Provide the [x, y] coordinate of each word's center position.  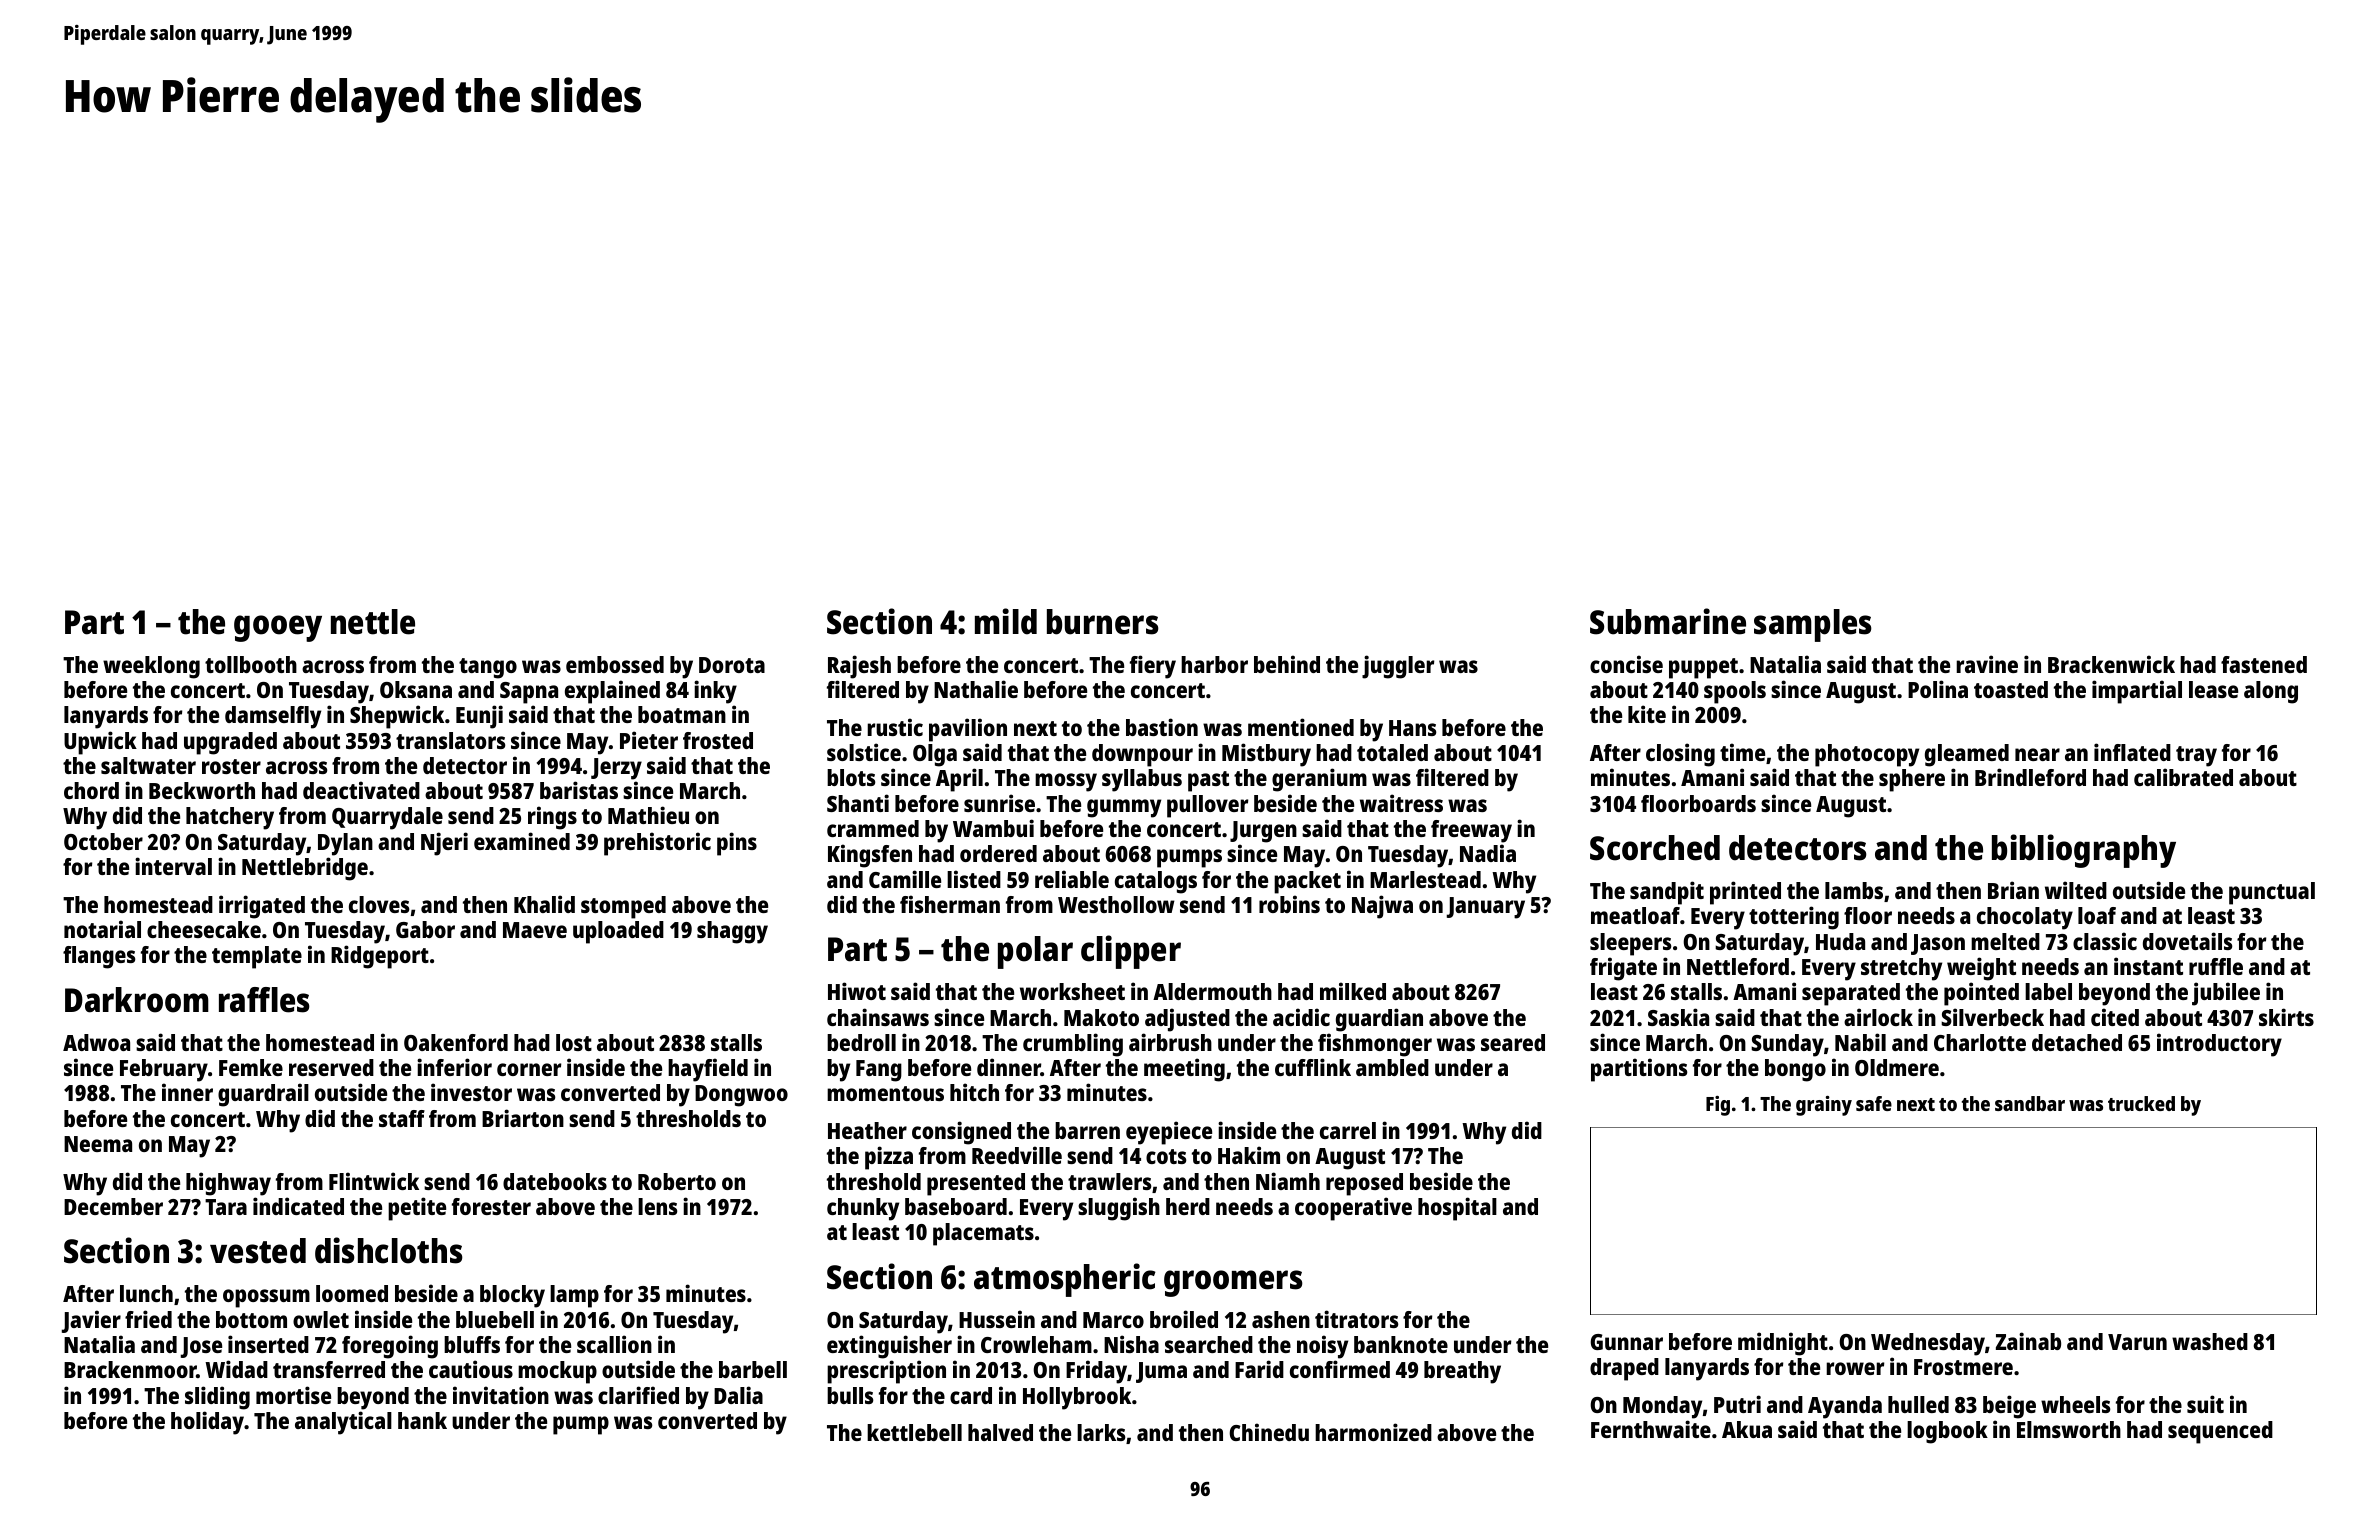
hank [422, 1420]
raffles [264, 1000]
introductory [2219, 1045]
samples [1813, 625]
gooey [278, 628]
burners [1103, 622]
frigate [1623, 969]
